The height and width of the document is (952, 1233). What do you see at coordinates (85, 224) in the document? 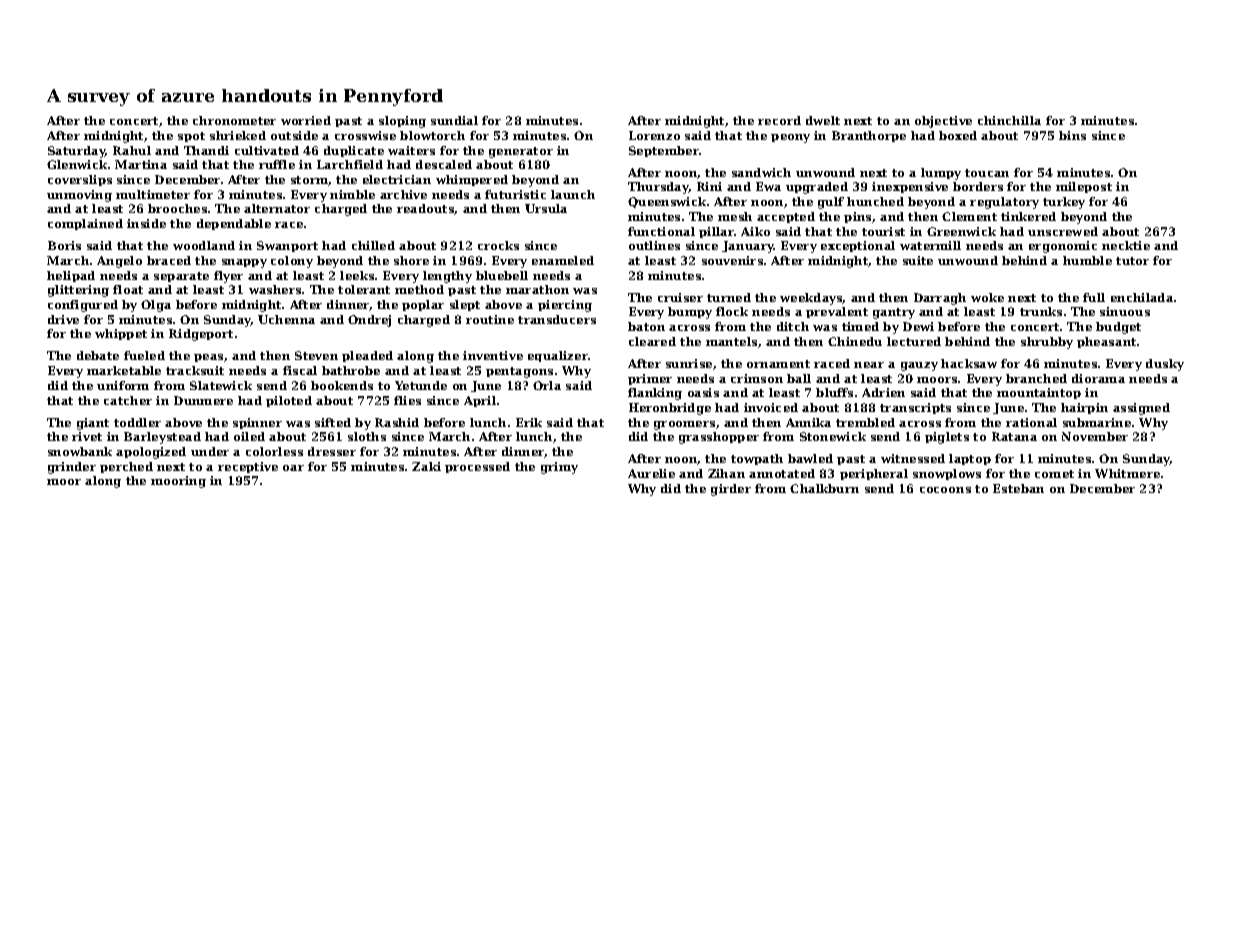
I see `complained` at bounding box center [85, 224].
